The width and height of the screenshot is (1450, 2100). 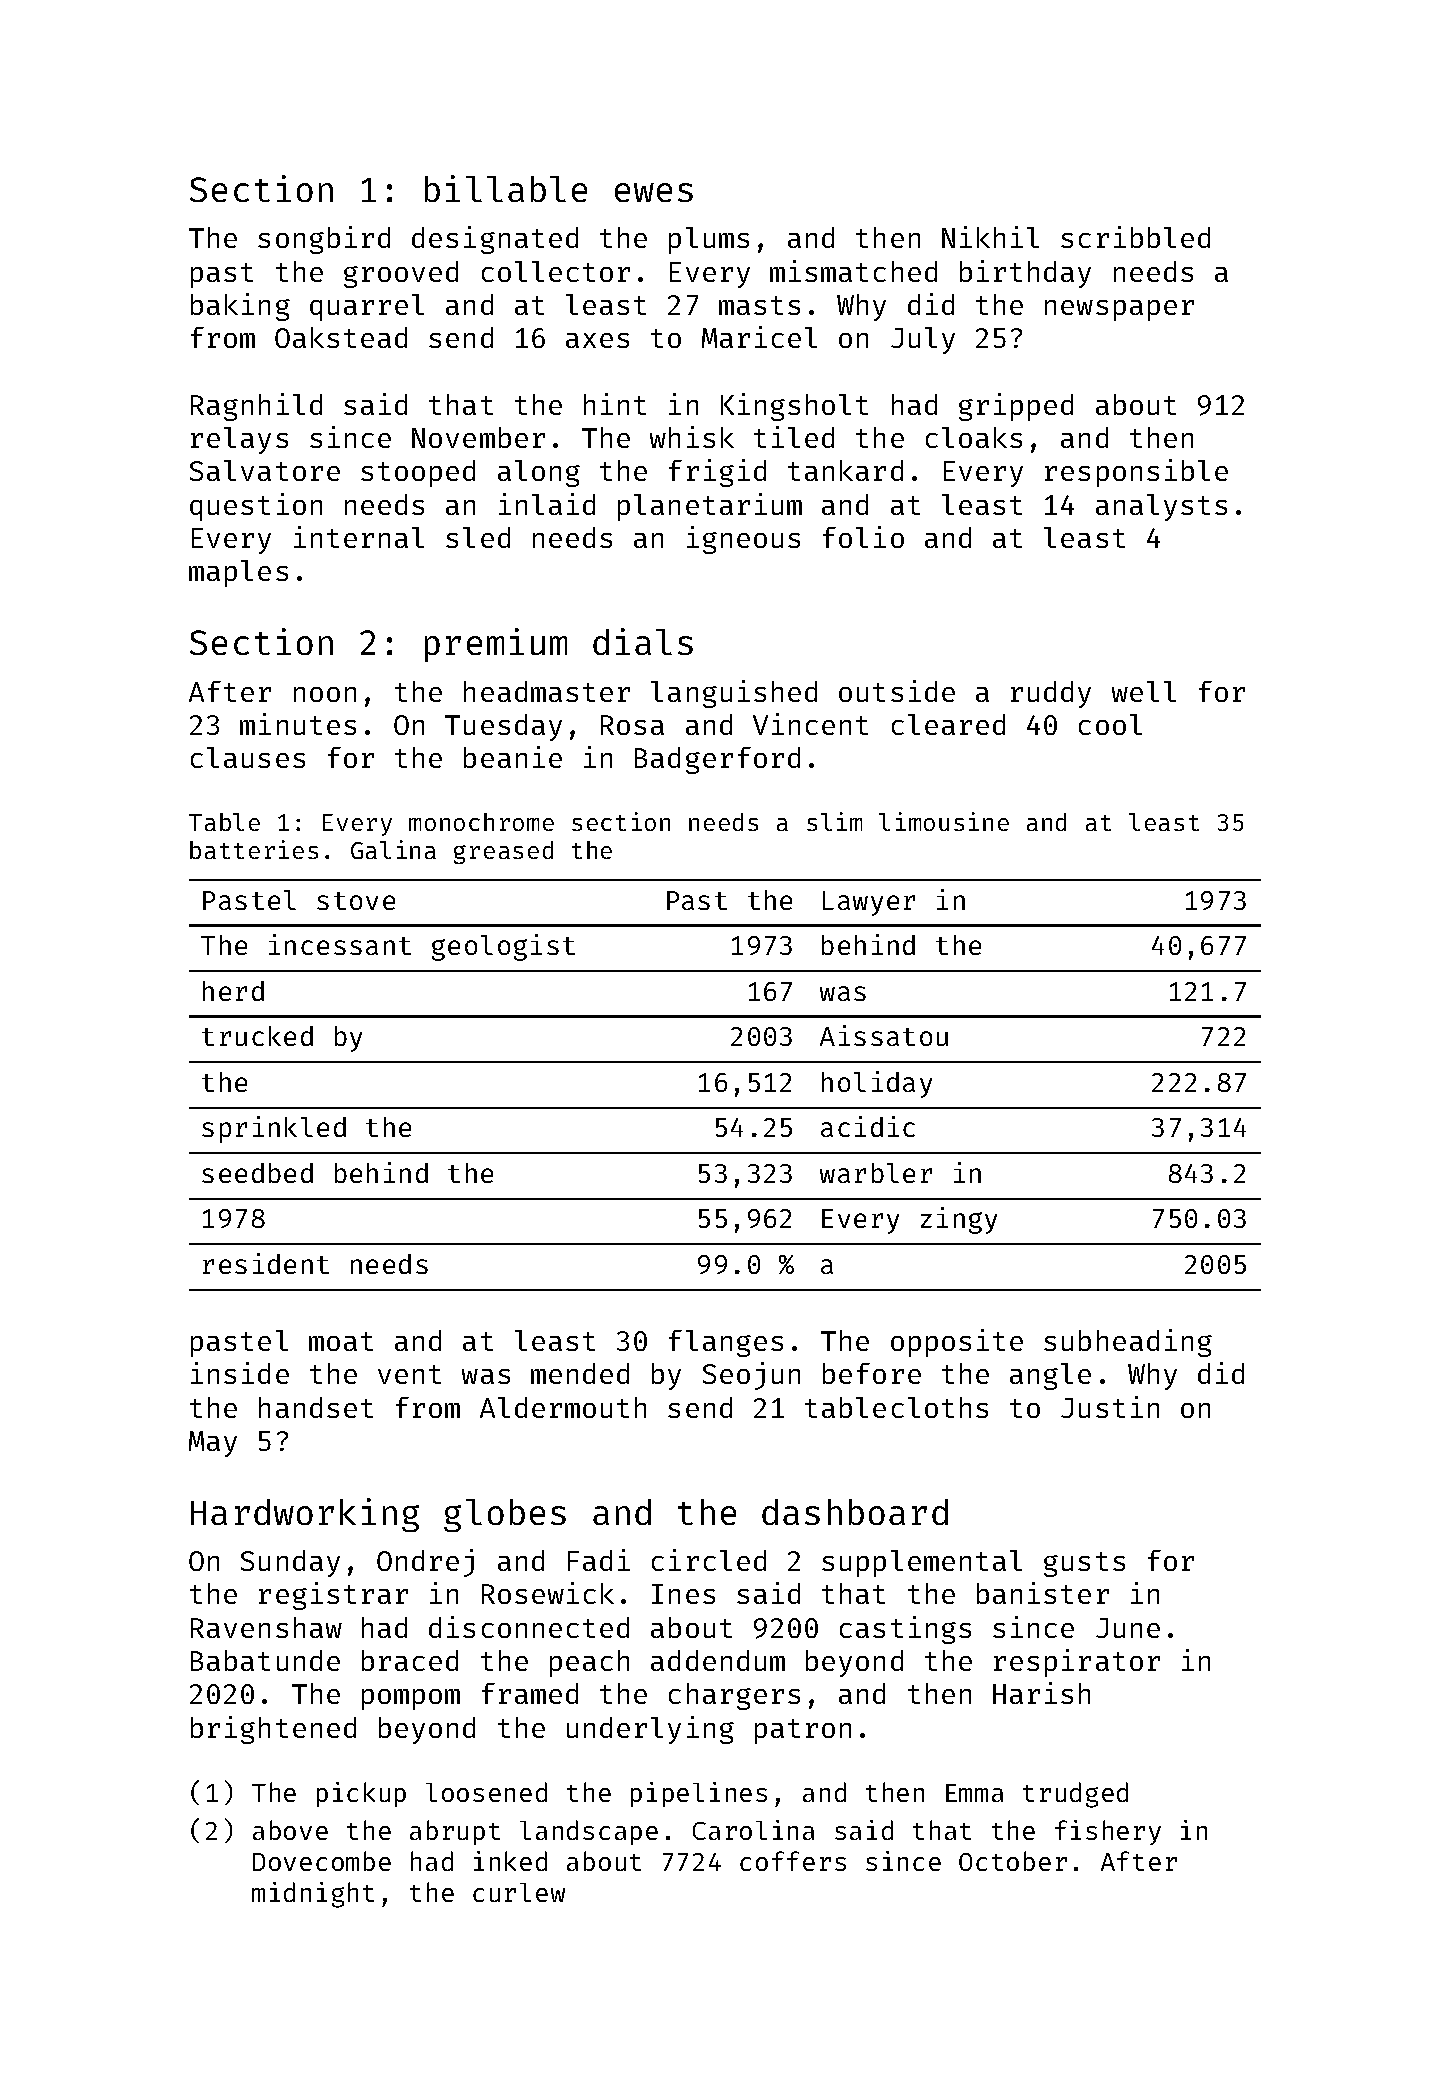 I want to click on brightened, so click(x=273, y=1730).
